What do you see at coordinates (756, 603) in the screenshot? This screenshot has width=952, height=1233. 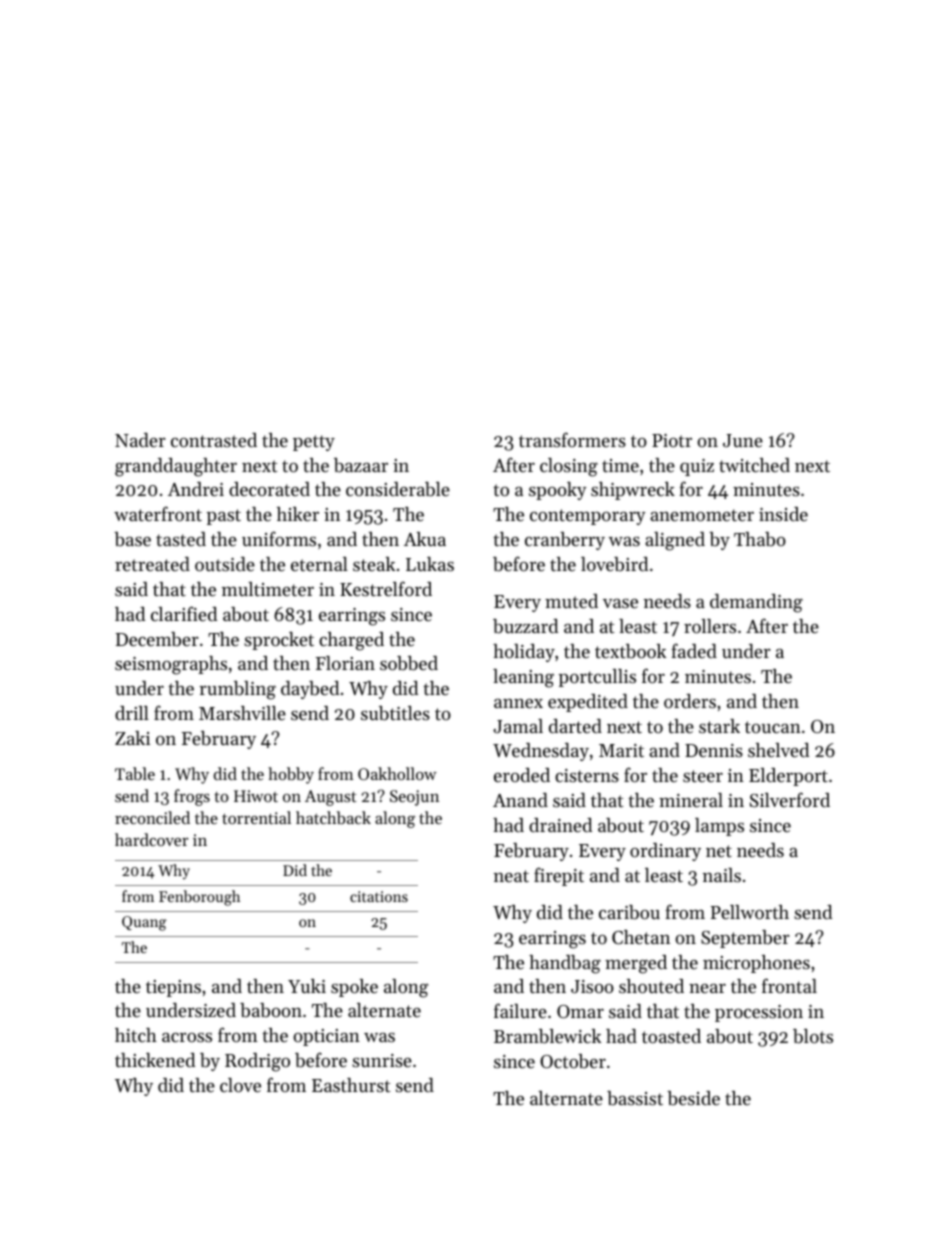 I see `demanding` at bounding box center [756, 603].
